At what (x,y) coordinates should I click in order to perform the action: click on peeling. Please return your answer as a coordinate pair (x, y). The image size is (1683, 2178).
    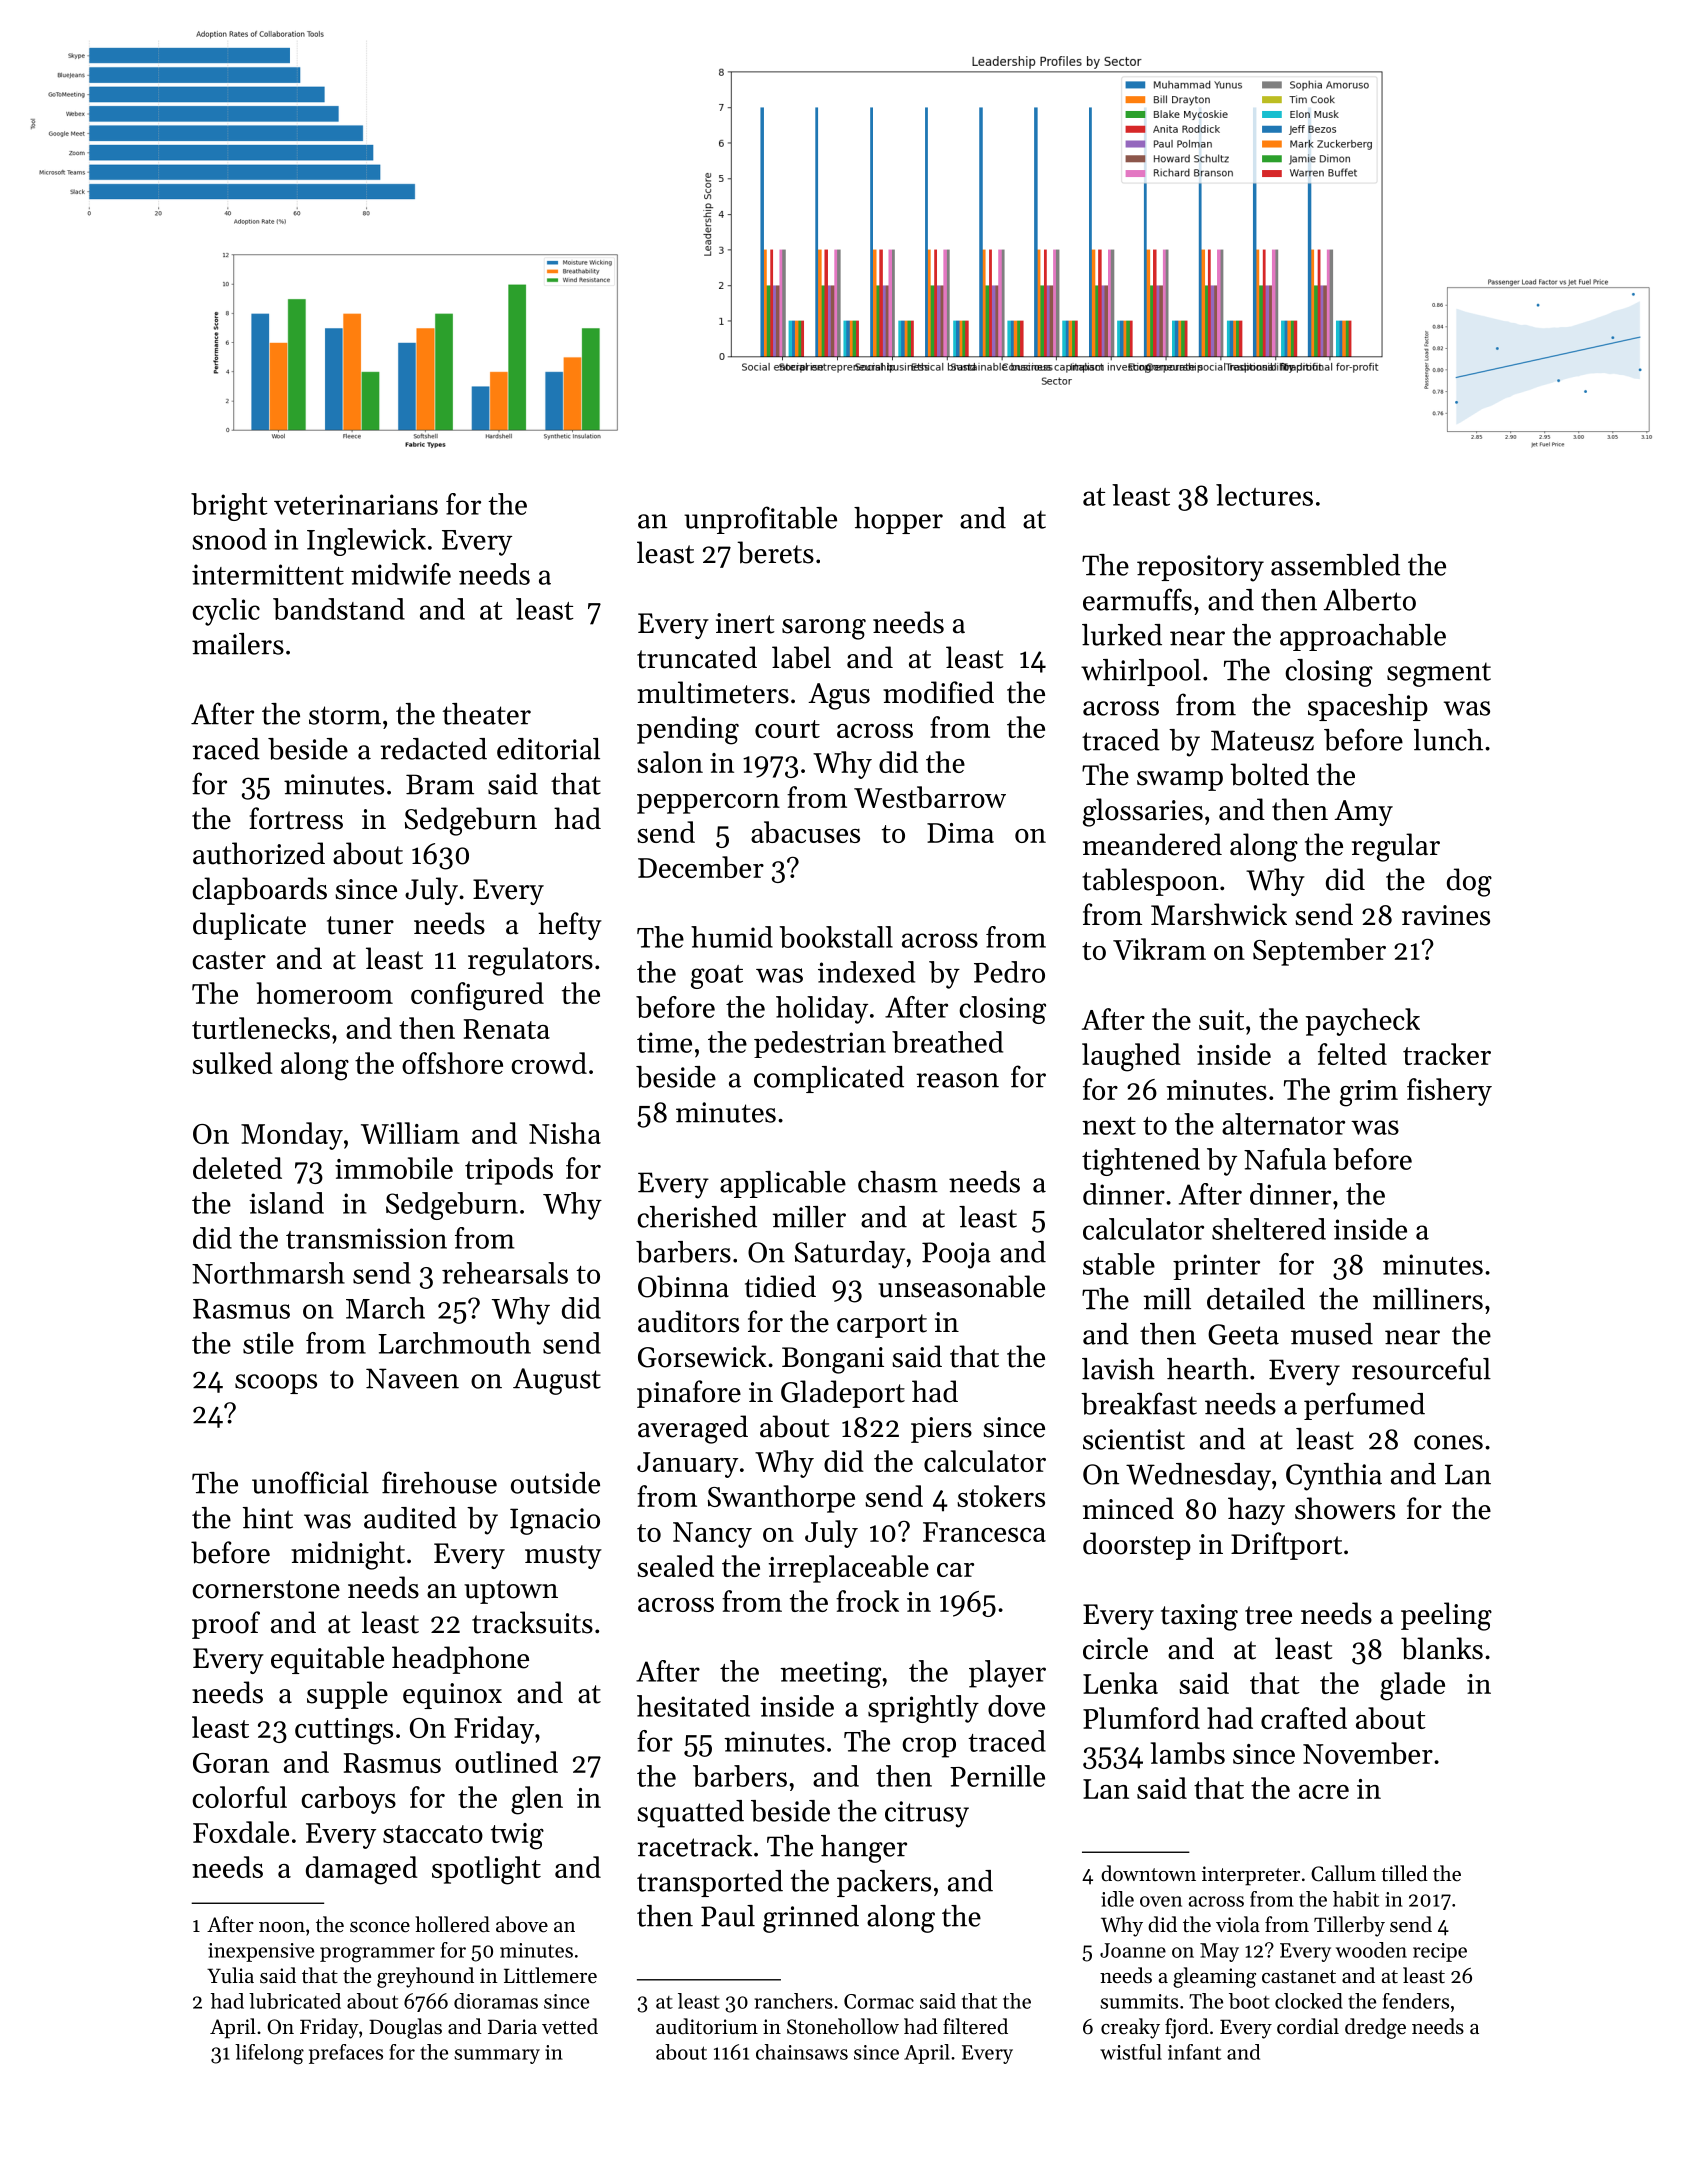
    Looking at the image, I should click on (1446, 1616).
